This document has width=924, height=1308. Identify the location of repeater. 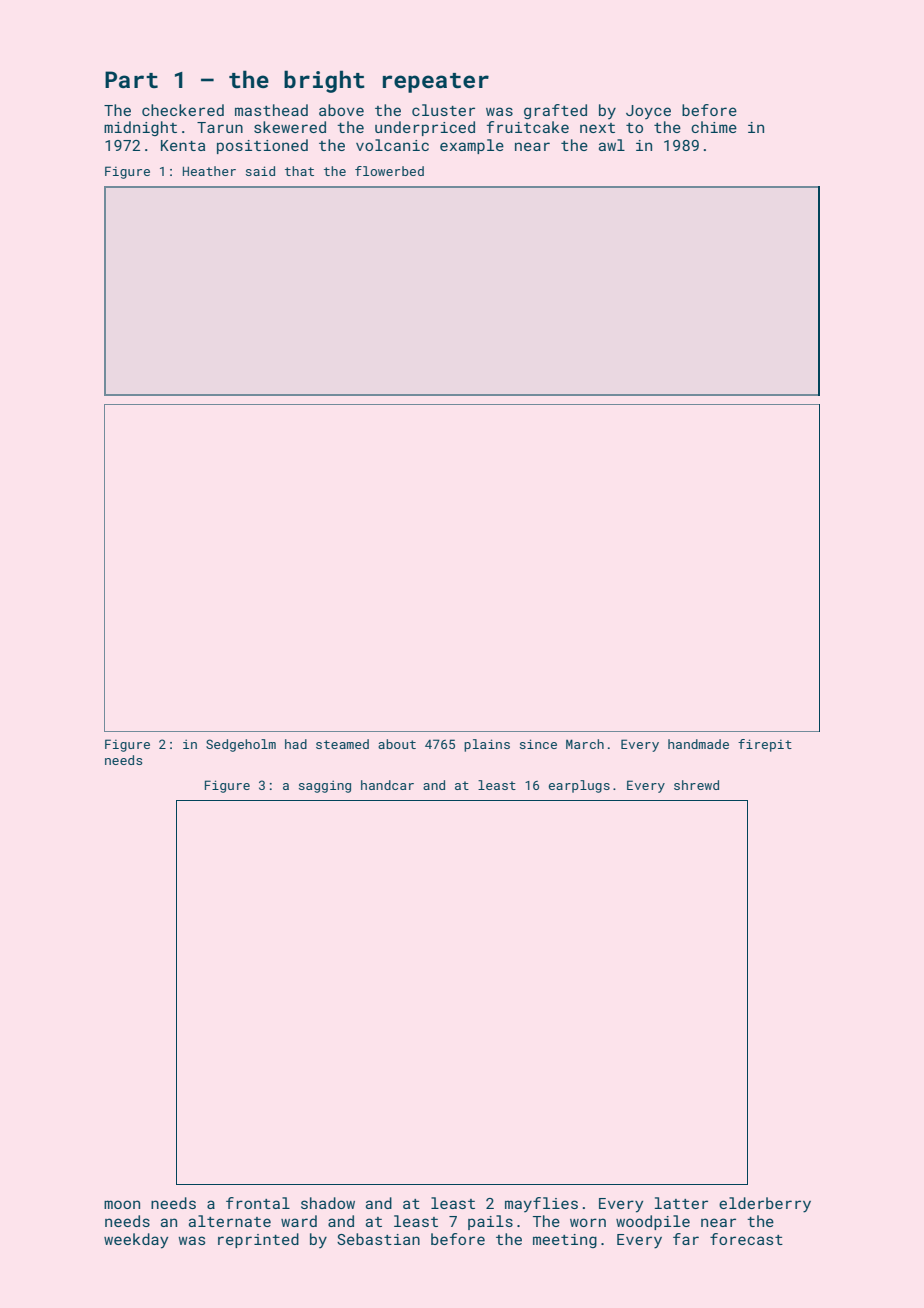
(436, 83).
